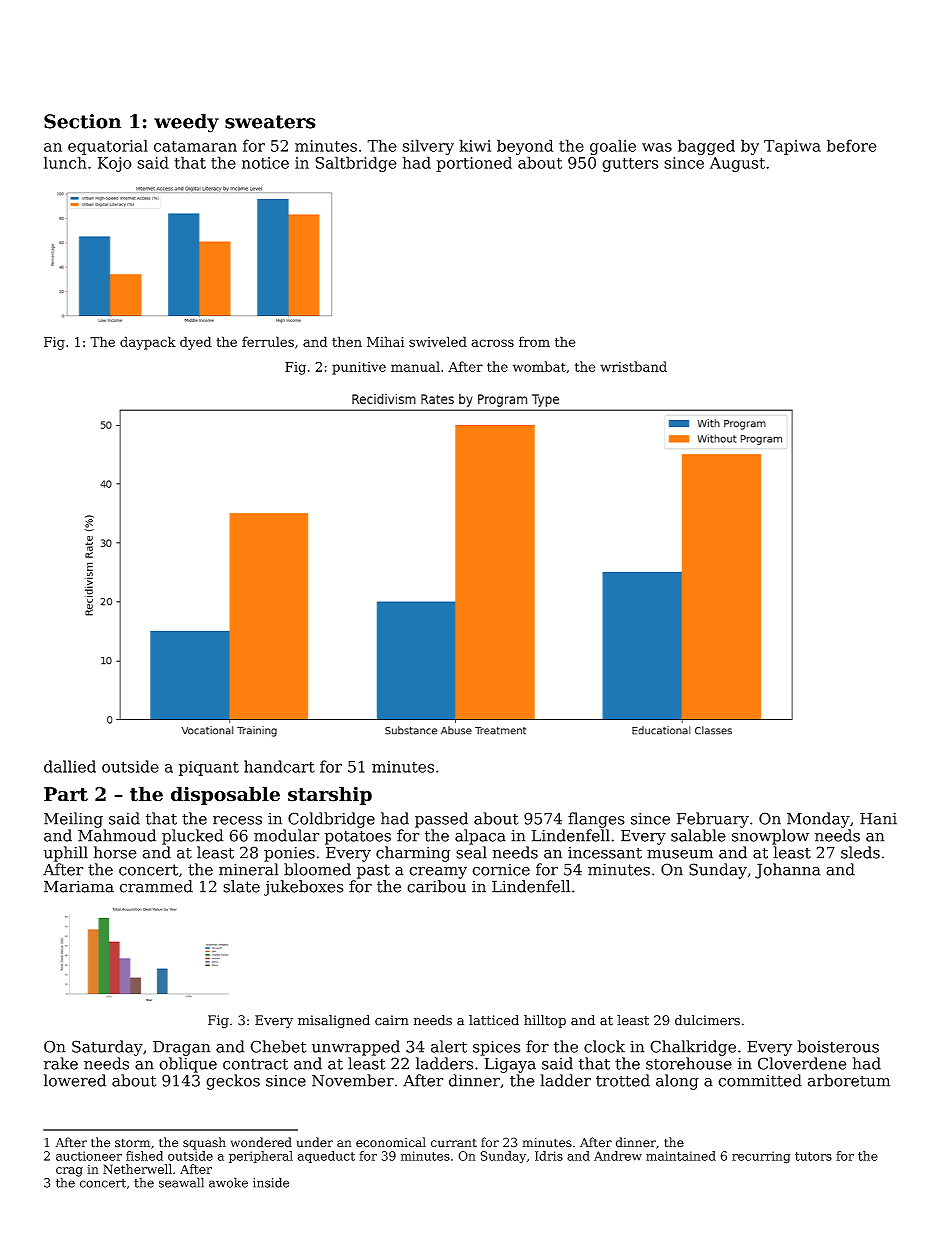 Image resolution: width=952 pixels, height=1233 pixels. What do you see at coordinates (852, 145) in the image?
I see `before` at bounding box center [852, 145].
